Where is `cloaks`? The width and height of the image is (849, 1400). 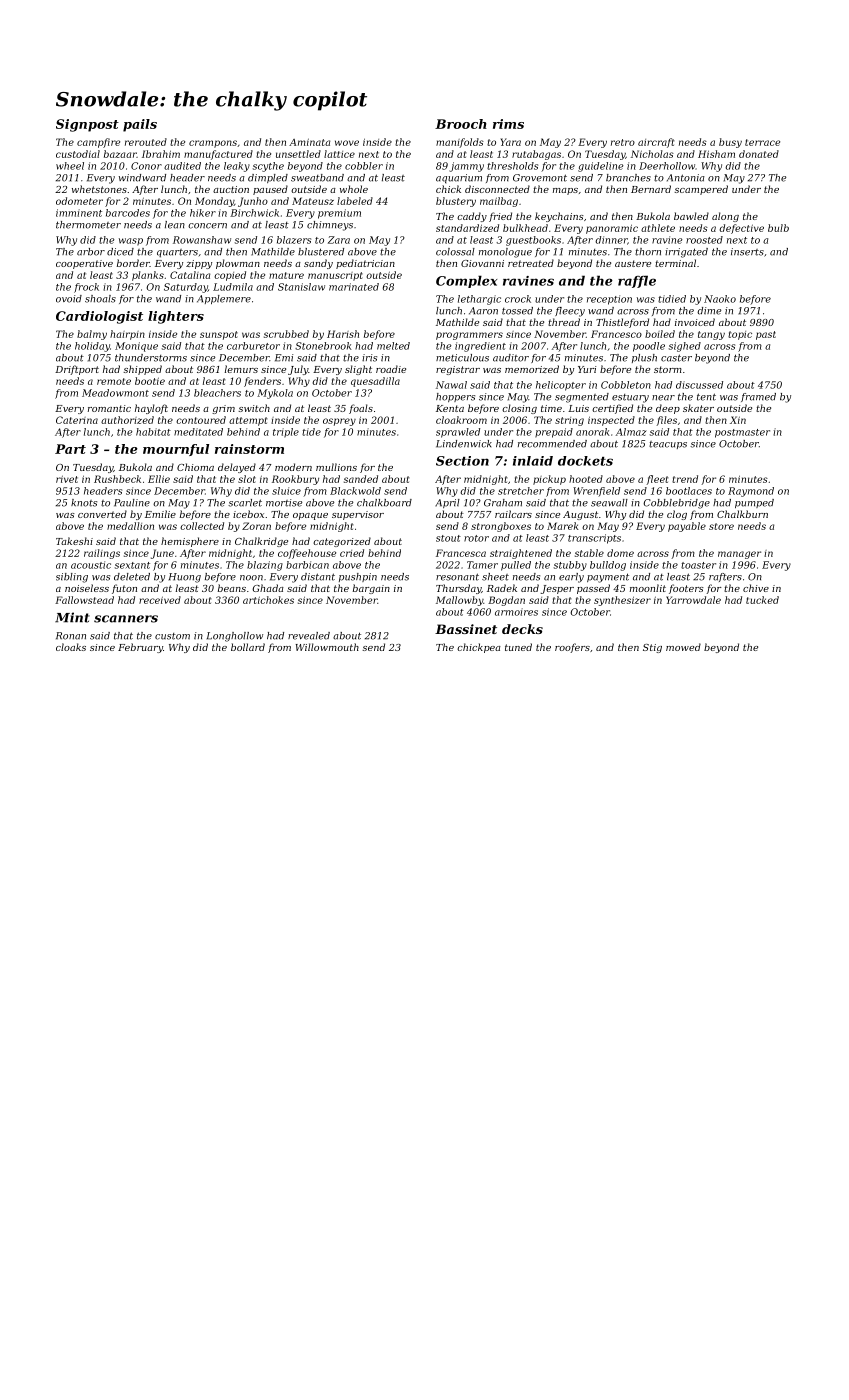 cloaks is located at coordinates (71, 647).
